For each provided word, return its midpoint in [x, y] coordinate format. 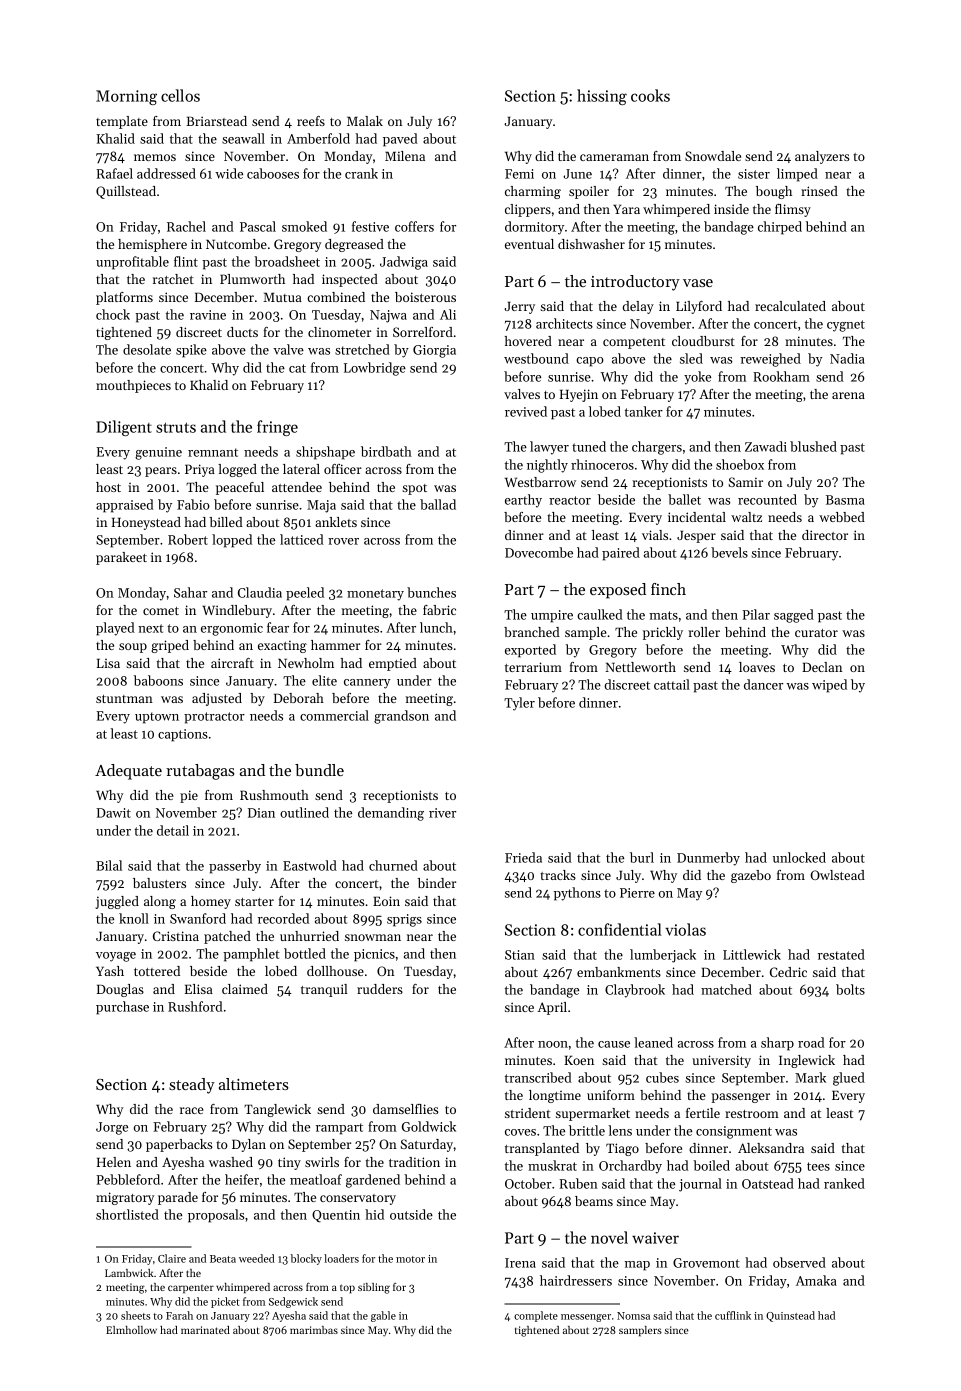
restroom [752, 1114]
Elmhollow [131, 1330]
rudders [380, 989]
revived [526, 411]
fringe [277, 428]
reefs [311, 121]
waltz [746, 517]
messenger [586, 1318]
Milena [405, 156]
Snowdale [713, 156]
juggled [117, 902]
